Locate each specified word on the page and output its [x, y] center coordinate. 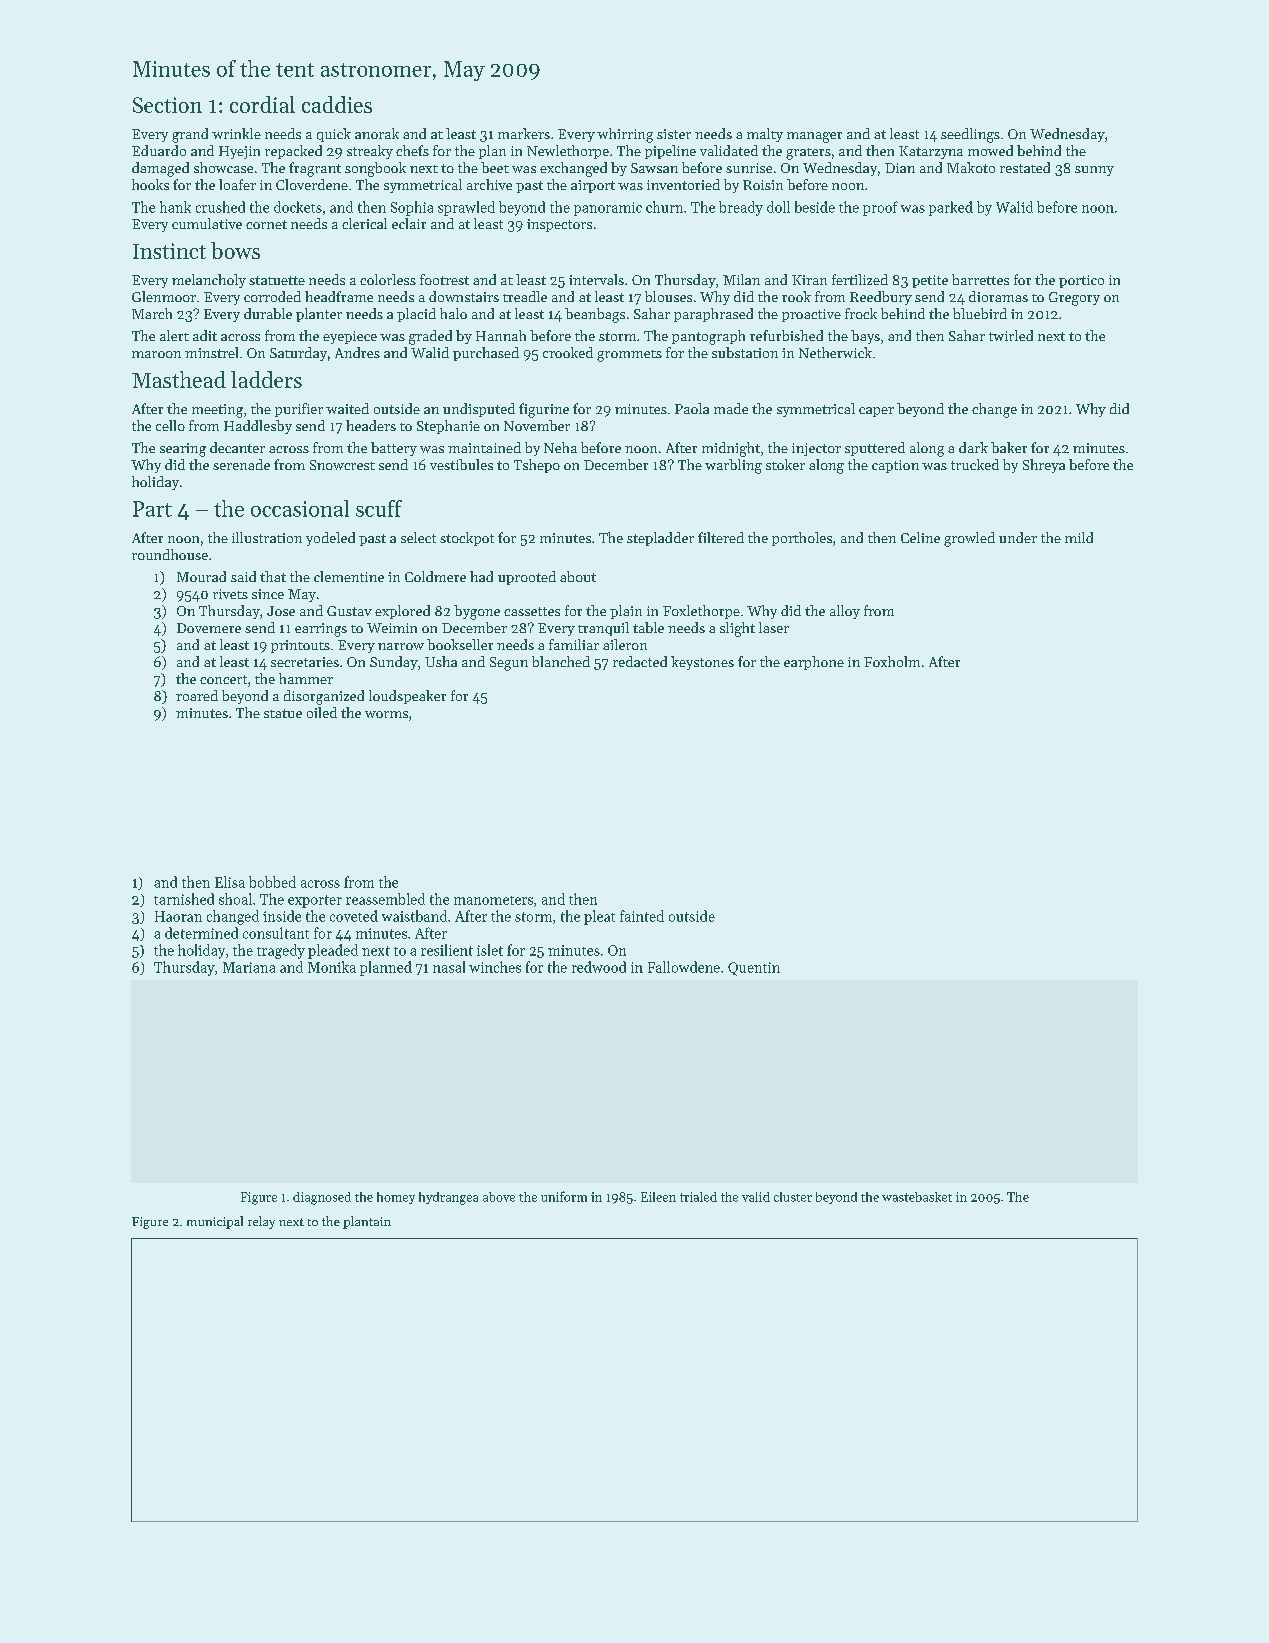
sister [674, 134]
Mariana [249, 967]
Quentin [754, 969]
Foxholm [892, 661]
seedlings [970, 135]
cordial [262, 104]
